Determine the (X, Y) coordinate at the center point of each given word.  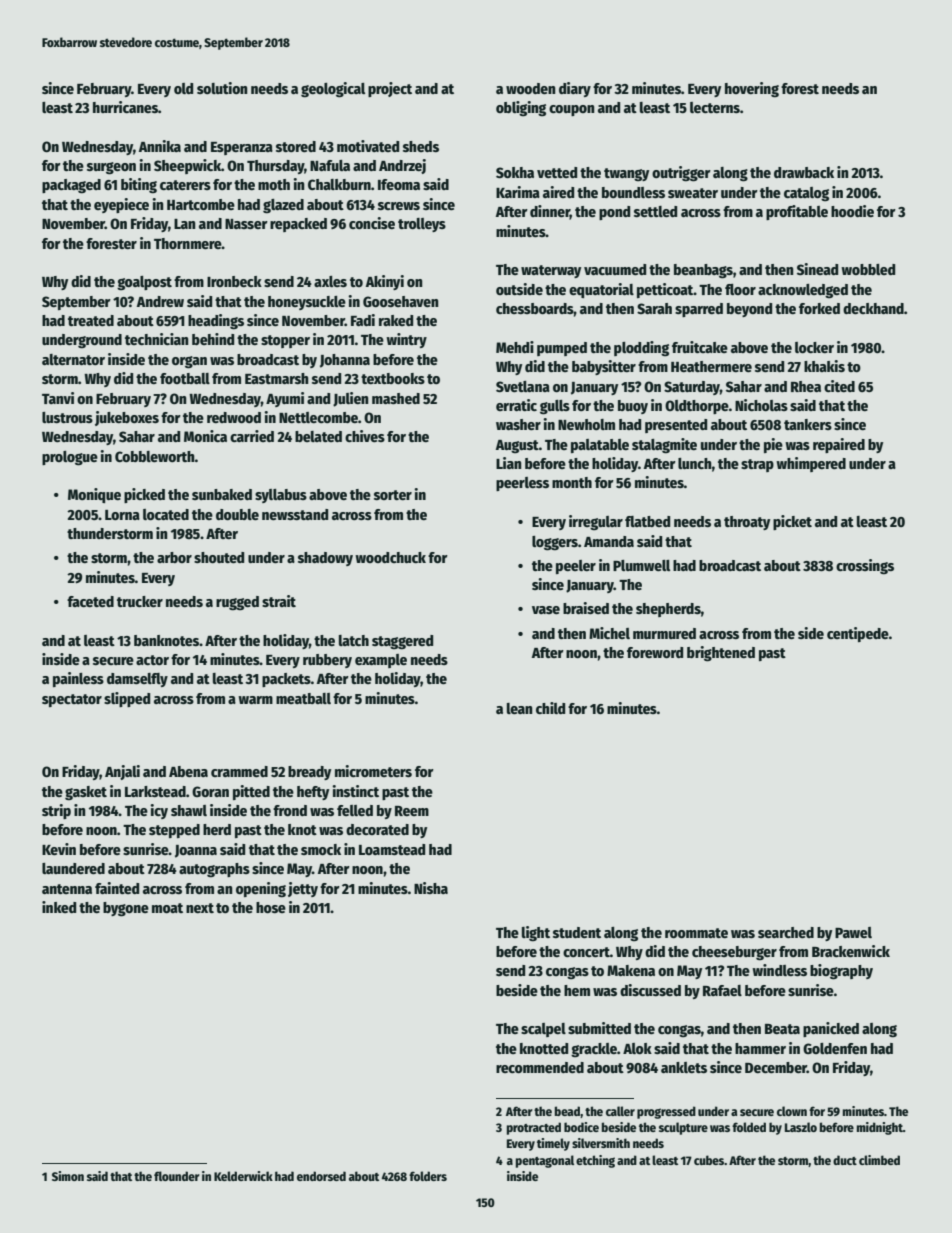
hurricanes (125, 107)
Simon (68, 1176)
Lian (508, 463)
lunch (695, 463)
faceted (90, 601)
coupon (571, 110)
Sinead (817, 269)
